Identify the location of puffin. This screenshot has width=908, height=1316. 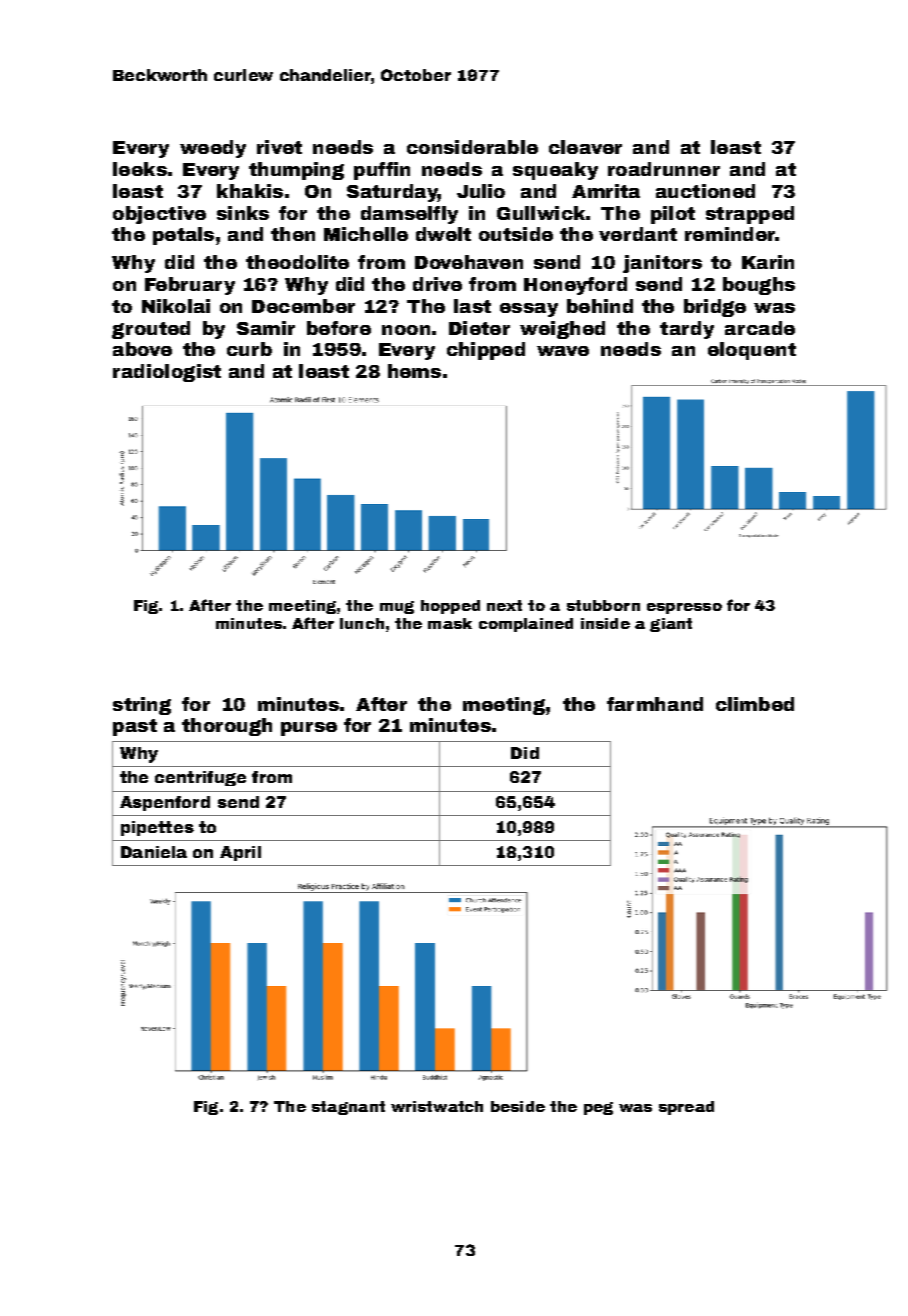
(382, 171).
